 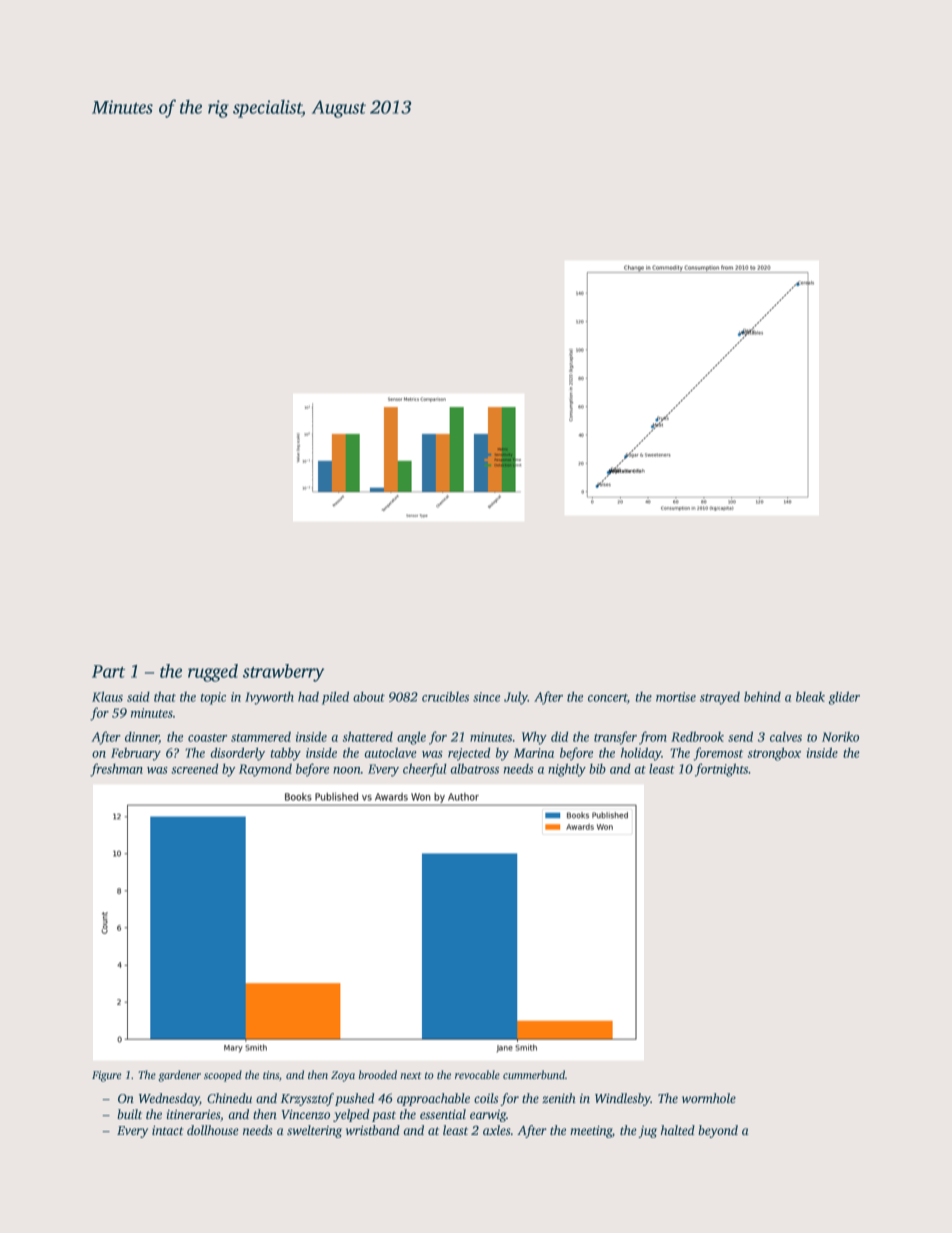 What do you see at coordinates (445, 696) in the screenshot?
I see `crucibles` at bounding box center [445, 696].
